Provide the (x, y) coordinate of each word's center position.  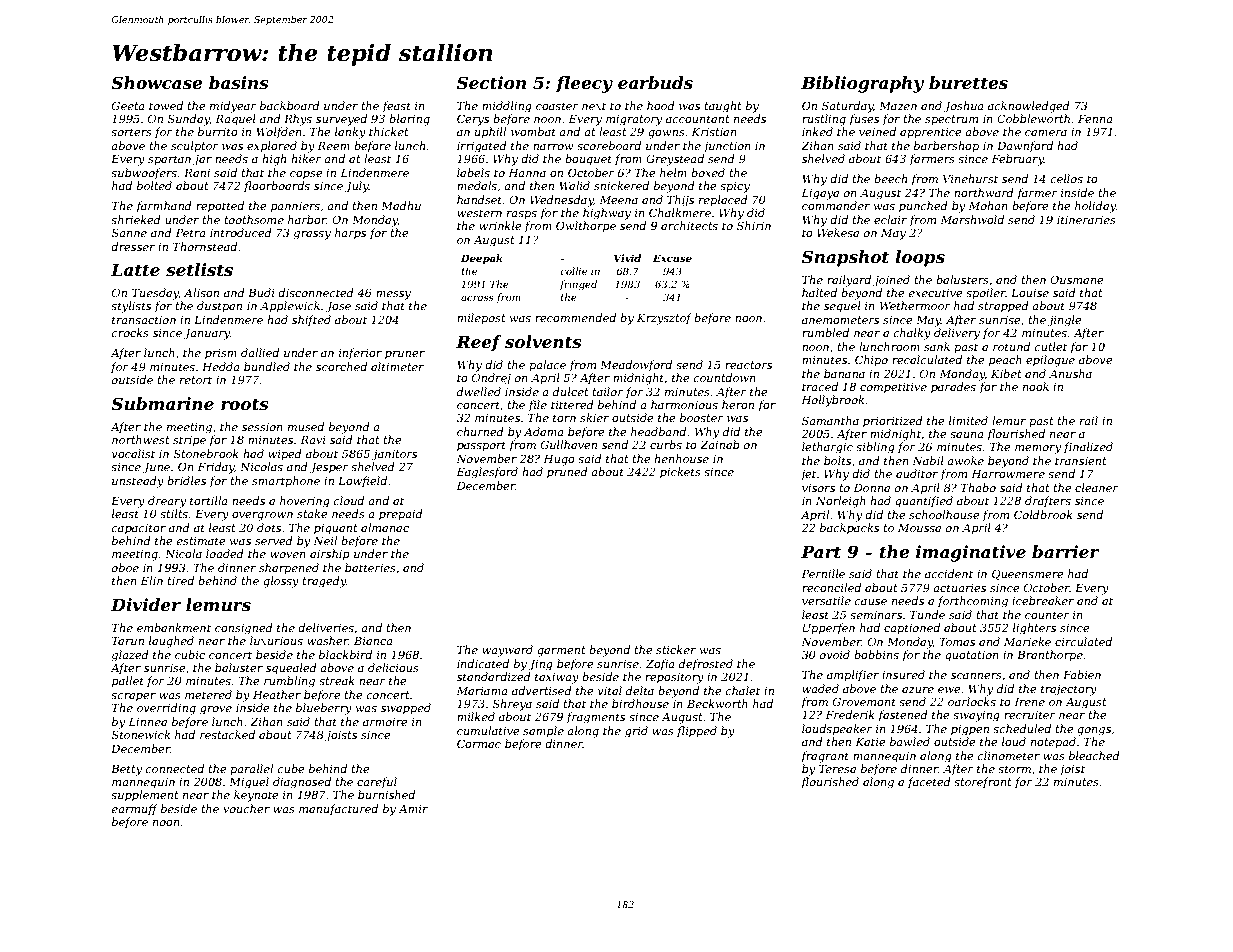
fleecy (584, 84)
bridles (186, 480)
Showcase (156, 82)
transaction (144, 320)
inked (817, 131)
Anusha (1070, 373)
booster (702, 417)
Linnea (147, 721)
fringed (578, 285)
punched (923, 207)
